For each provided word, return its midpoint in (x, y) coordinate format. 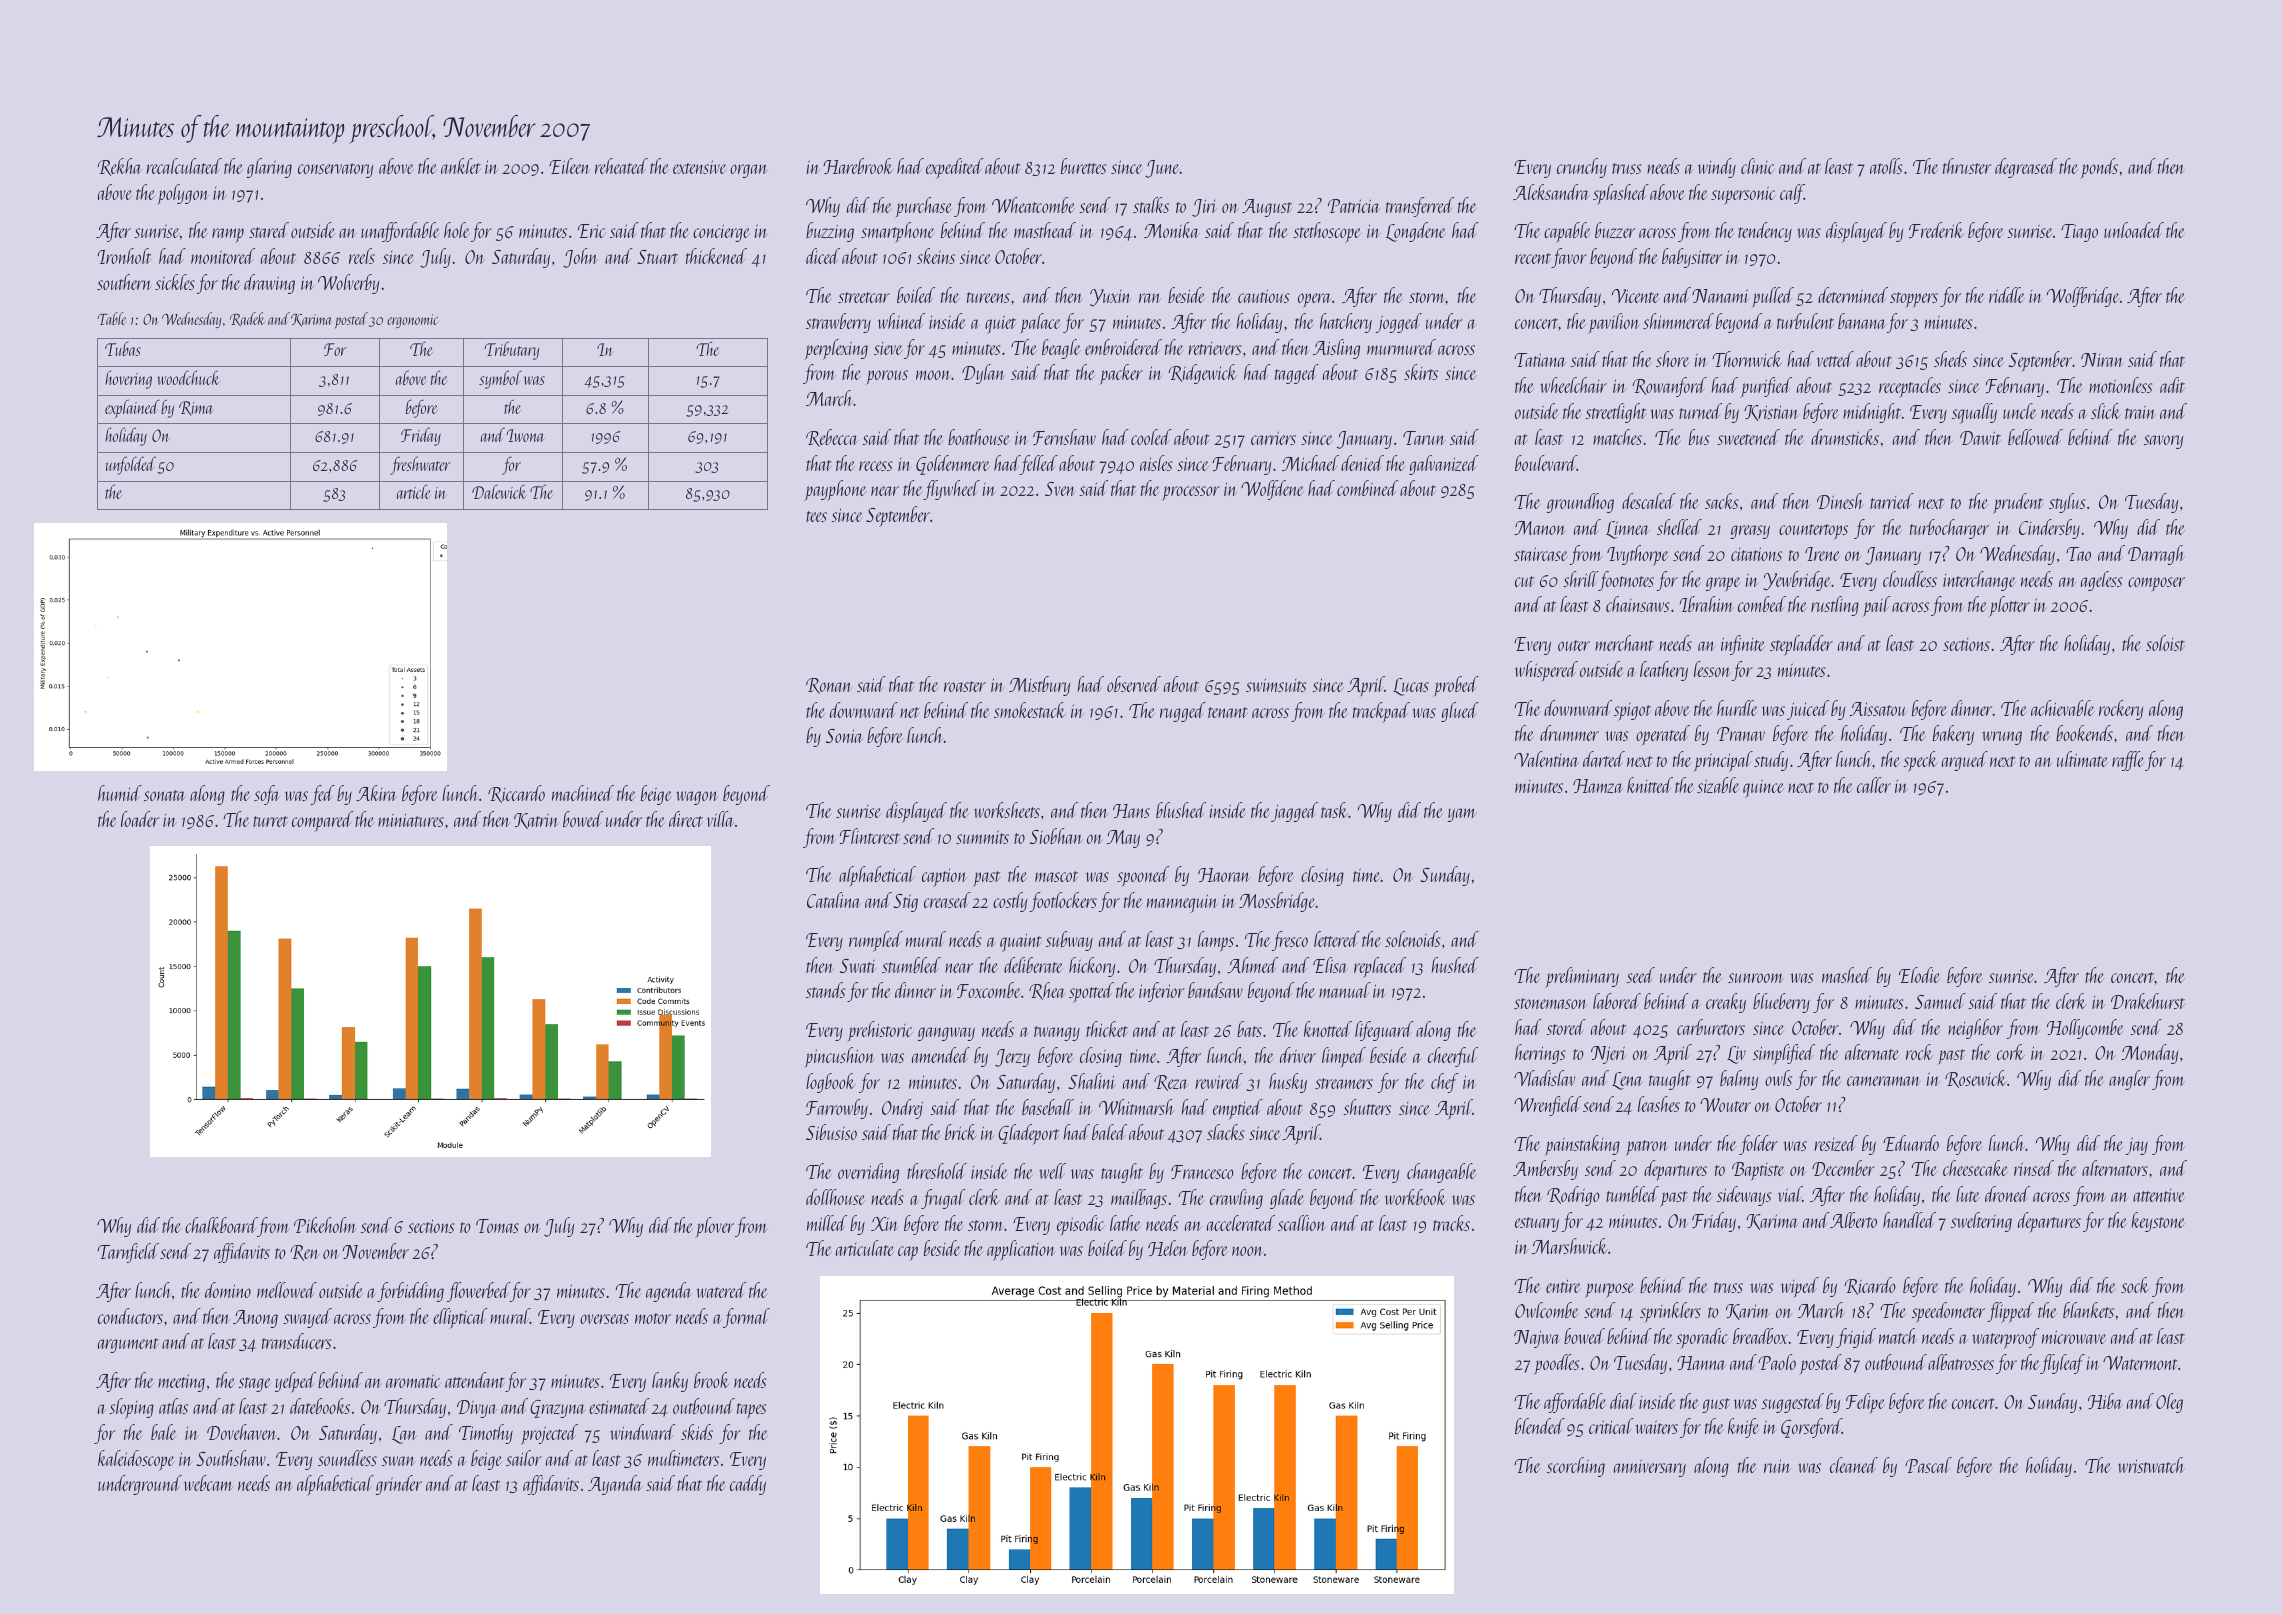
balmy (1739, 1080)
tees (816, 516)
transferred (1420, 207)
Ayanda (615, 1485)
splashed (1621, 194)
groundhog (1580, 503)
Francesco (1202, 1172)
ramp (228, 235)
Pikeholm (325, 1225)
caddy (748, 1485)
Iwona (525, 435)
